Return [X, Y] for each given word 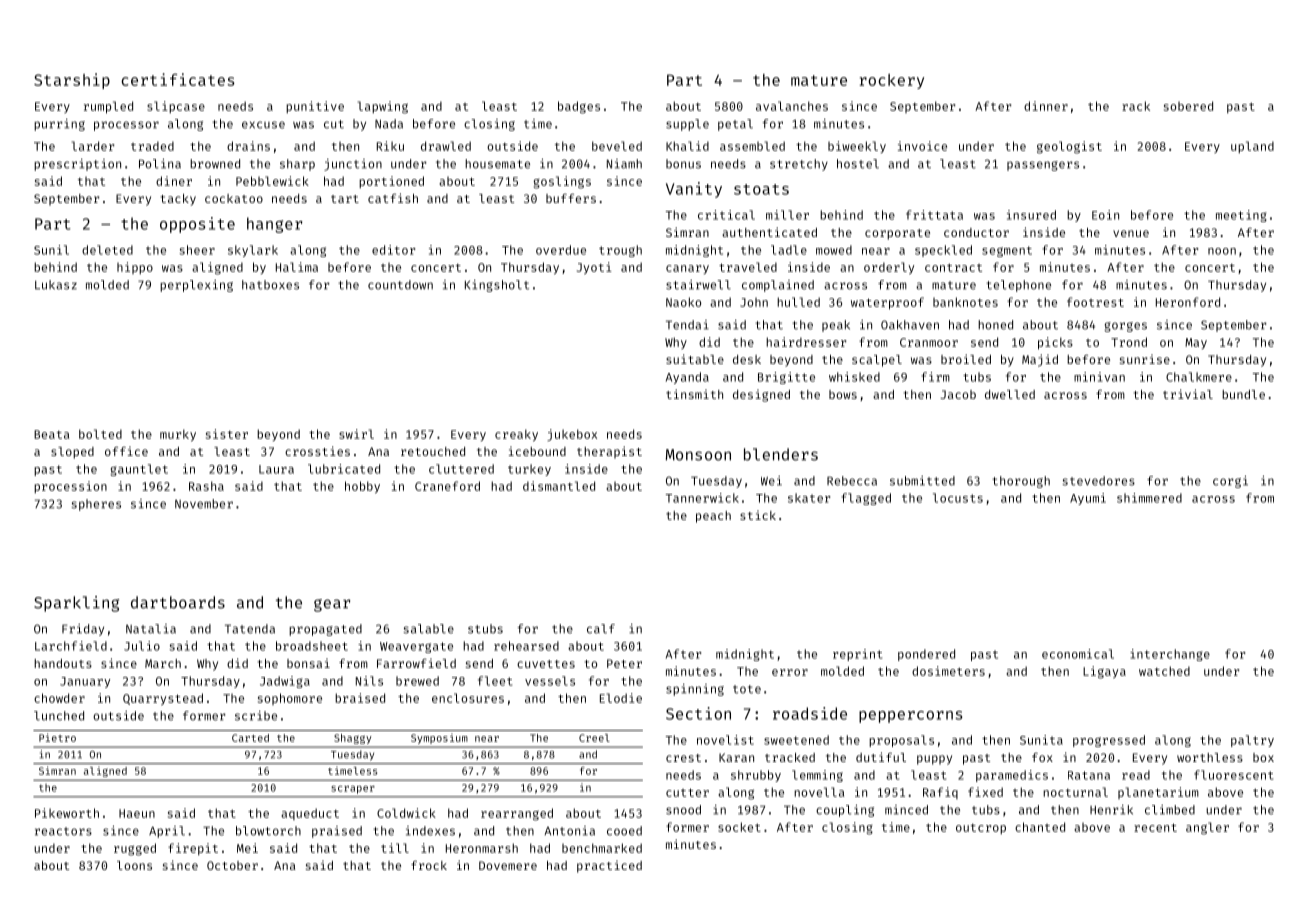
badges [579, 107]
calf [601, 629]
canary [687, 269]
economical [1078, 654]
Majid [1040, 360]
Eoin [1105, 215]
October [232, 865]
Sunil [51, 250]
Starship [72, 81]
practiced [609, 866]
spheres [96, 505]
